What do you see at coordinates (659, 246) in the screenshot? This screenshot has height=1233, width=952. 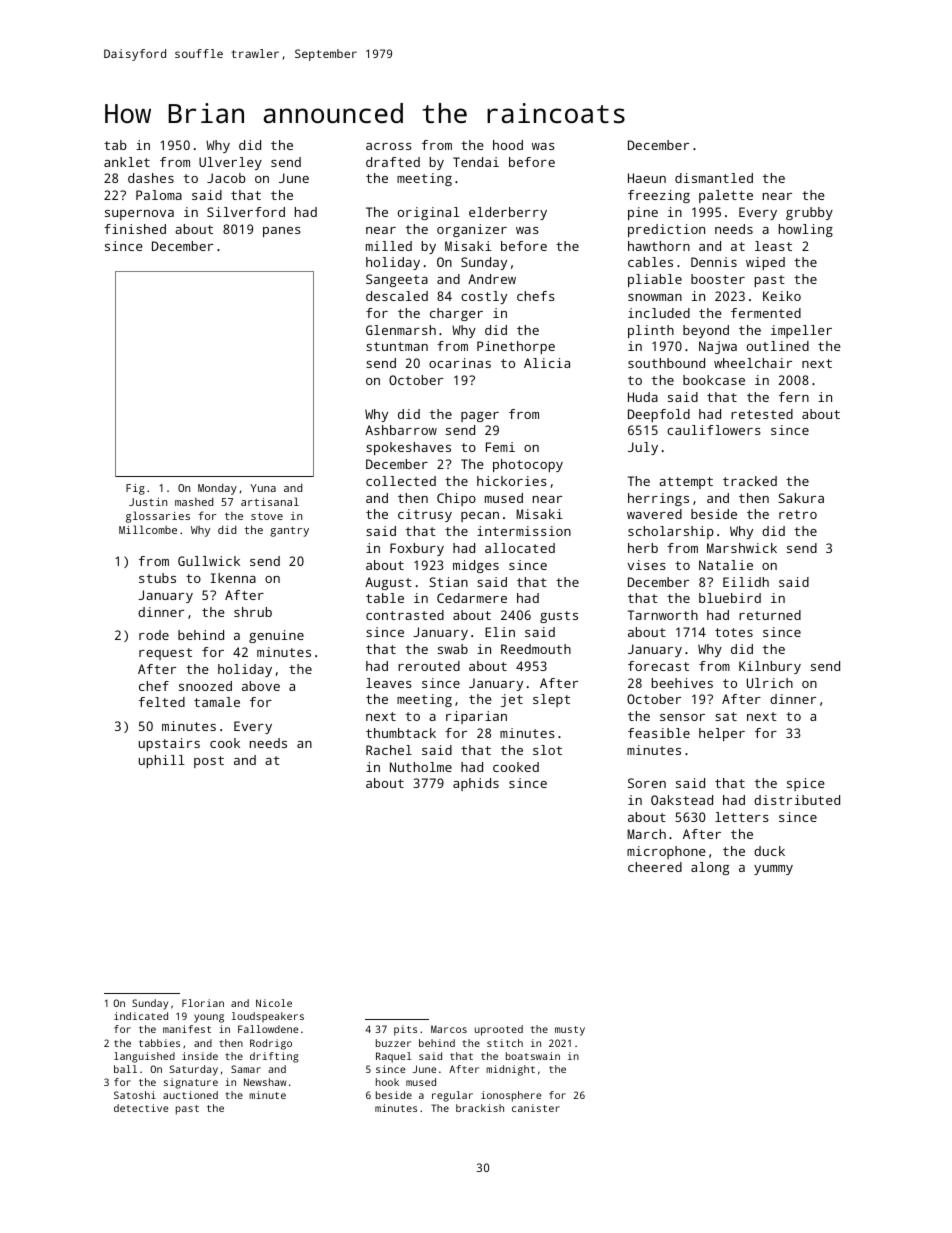 I see `hawthorn` at bounding box center [659, 246].
